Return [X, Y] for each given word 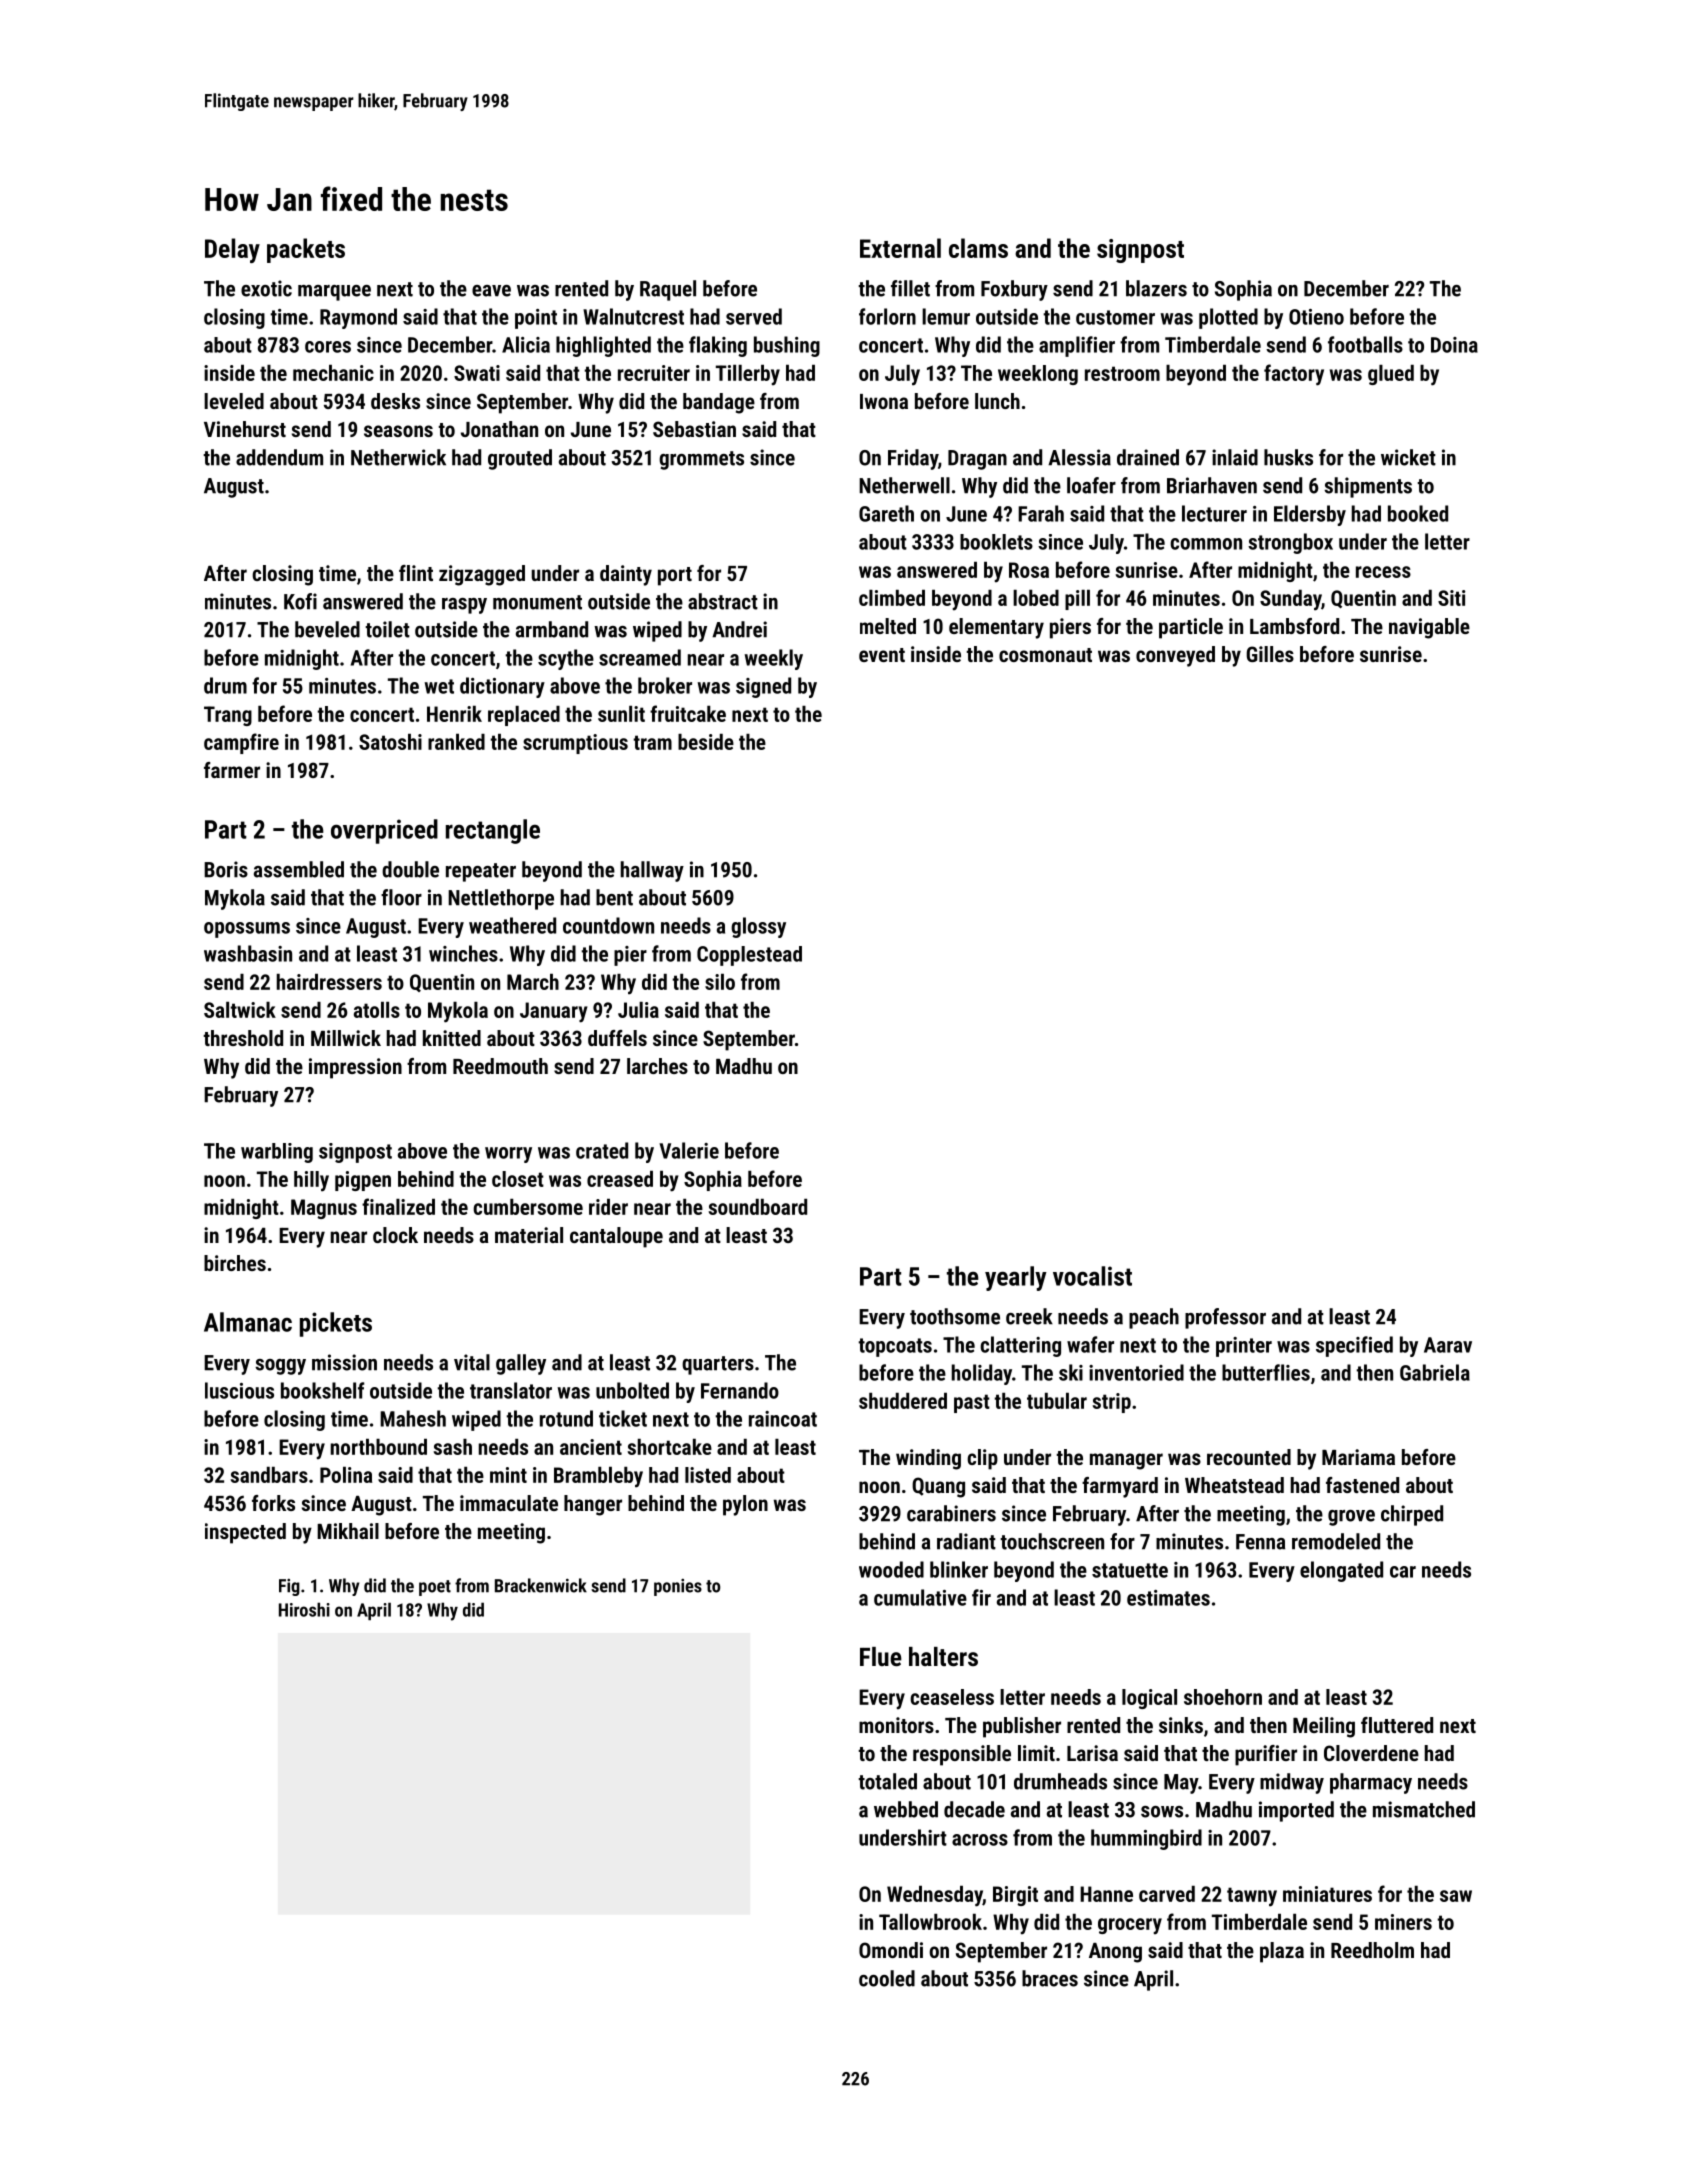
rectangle [493, 831]
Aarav [1448, 1345]
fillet [910, 288]
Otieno [1316, 317]
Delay [232, 250]
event [882, 655]
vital [472, 1362]
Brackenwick [541, 1585]
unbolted [632, 1390]
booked [1418, 513]
